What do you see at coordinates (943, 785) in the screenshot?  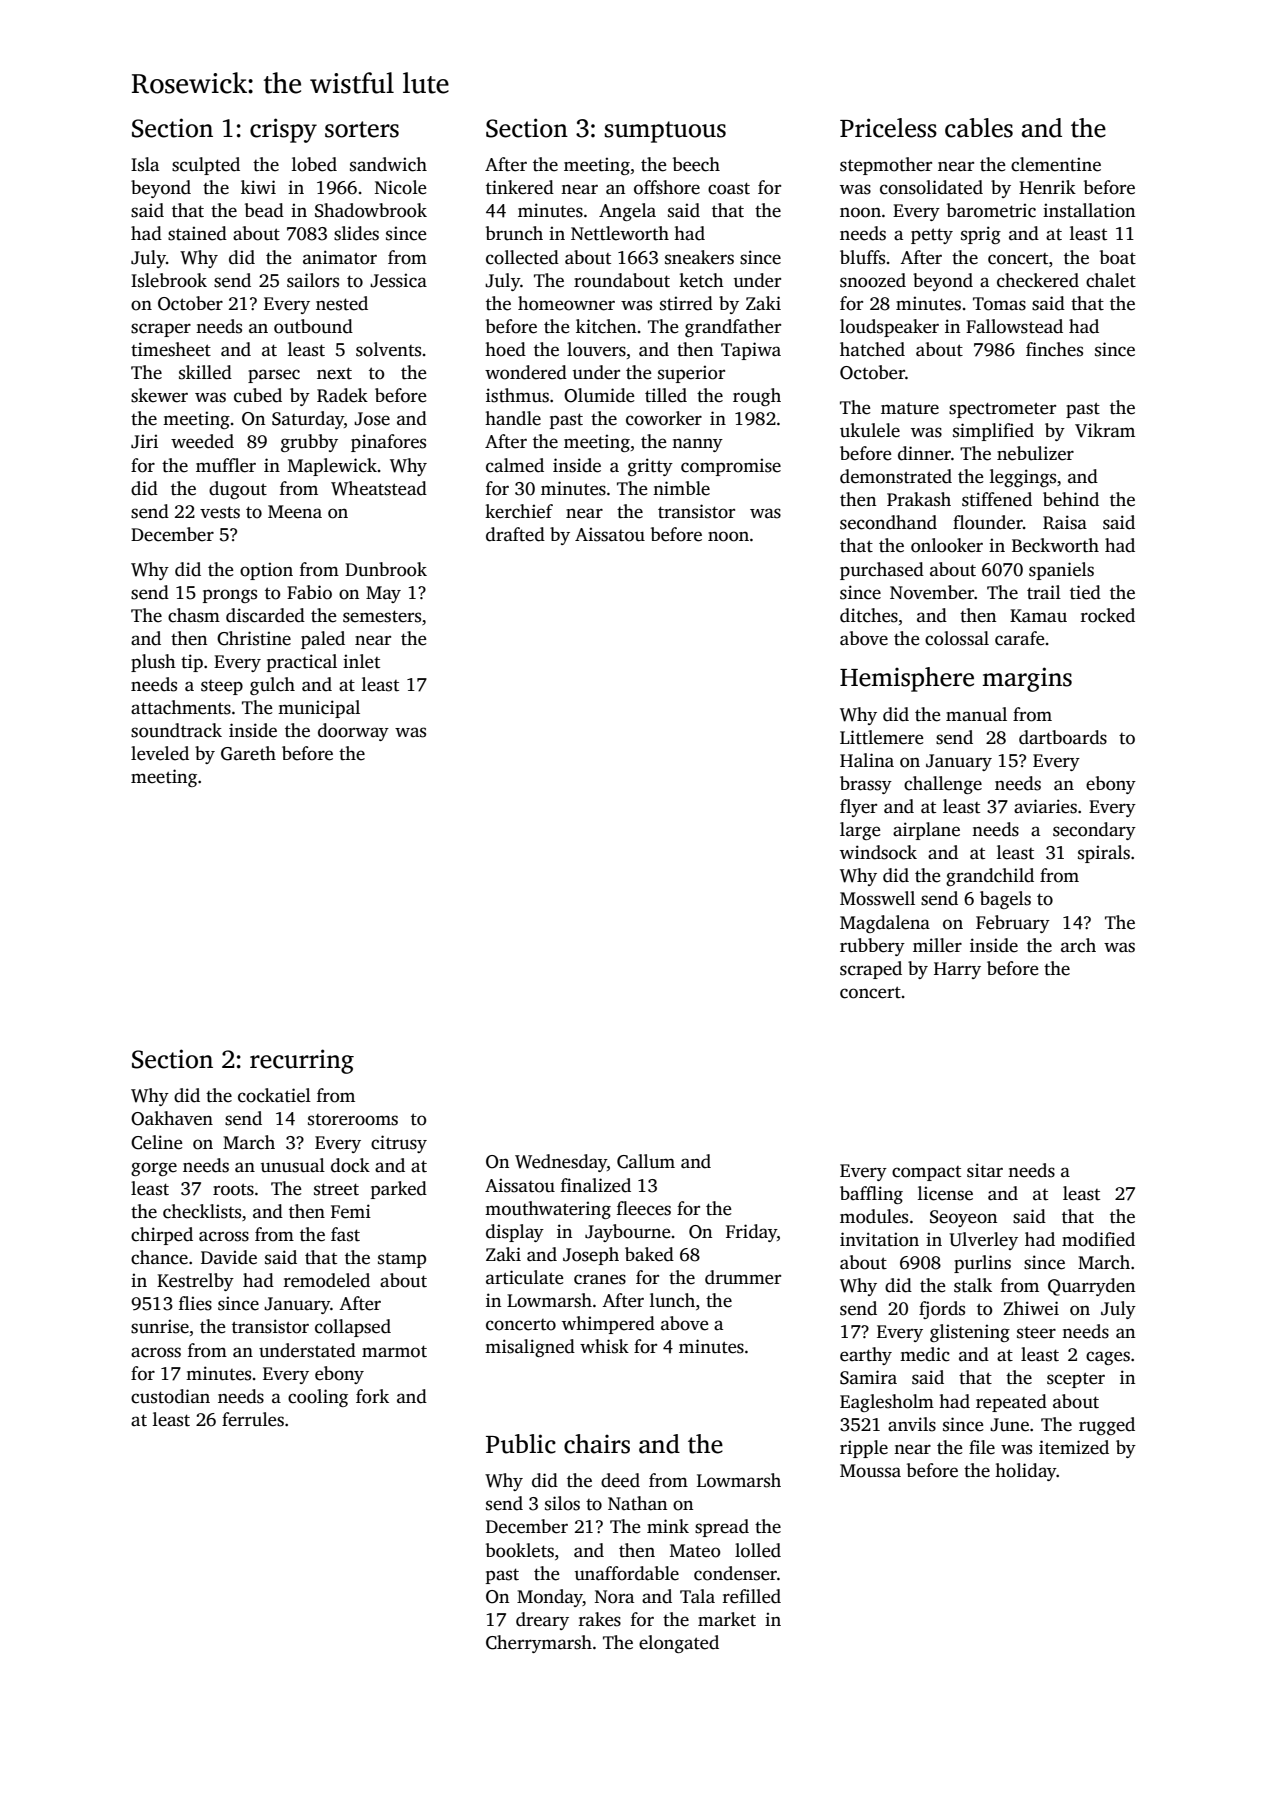 I see `challenge` at bounding box center [943, 785].
